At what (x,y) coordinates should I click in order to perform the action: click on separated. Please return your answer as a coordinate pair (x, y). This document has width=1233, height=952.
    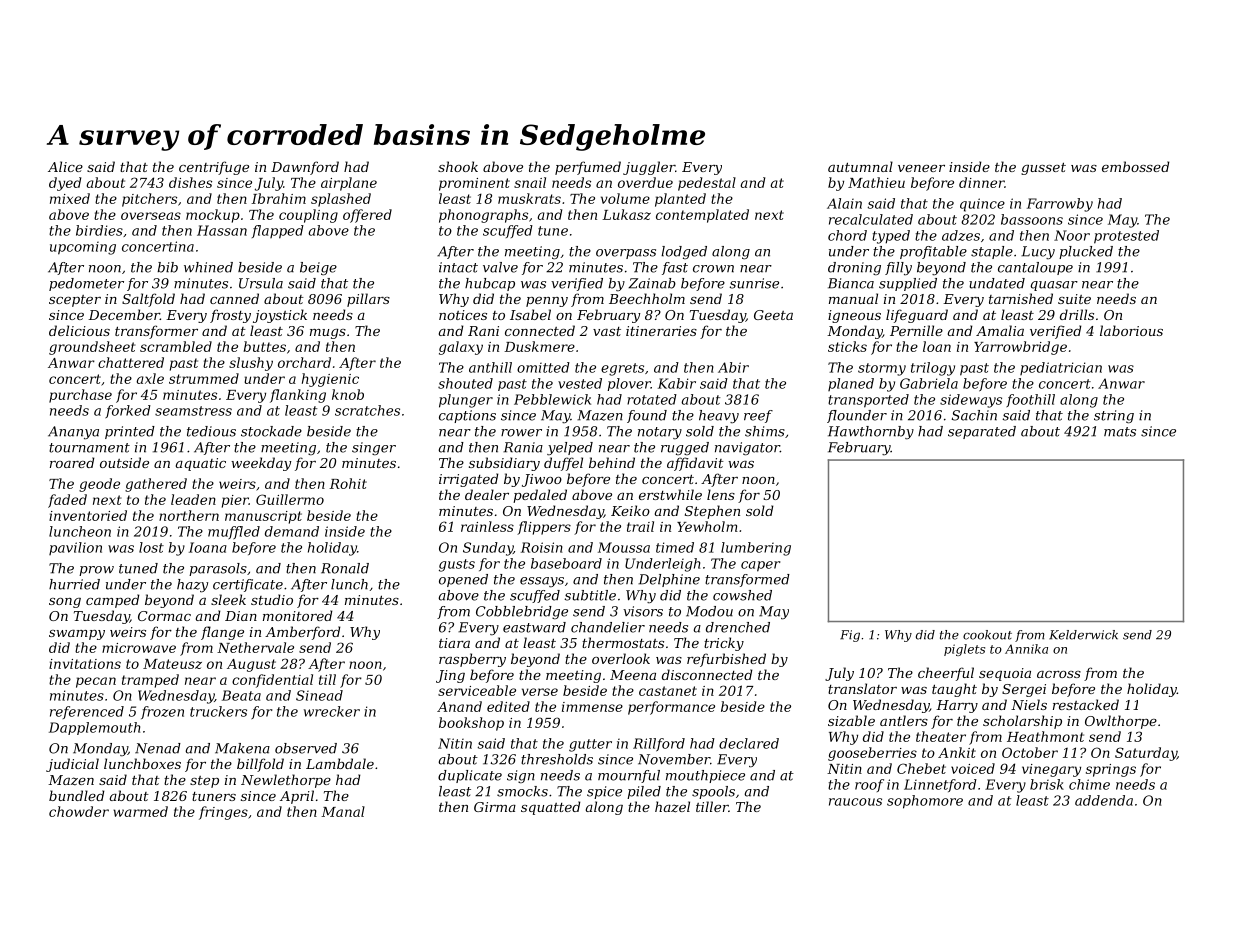
    Looking at the image, I should click on (982, 432).
